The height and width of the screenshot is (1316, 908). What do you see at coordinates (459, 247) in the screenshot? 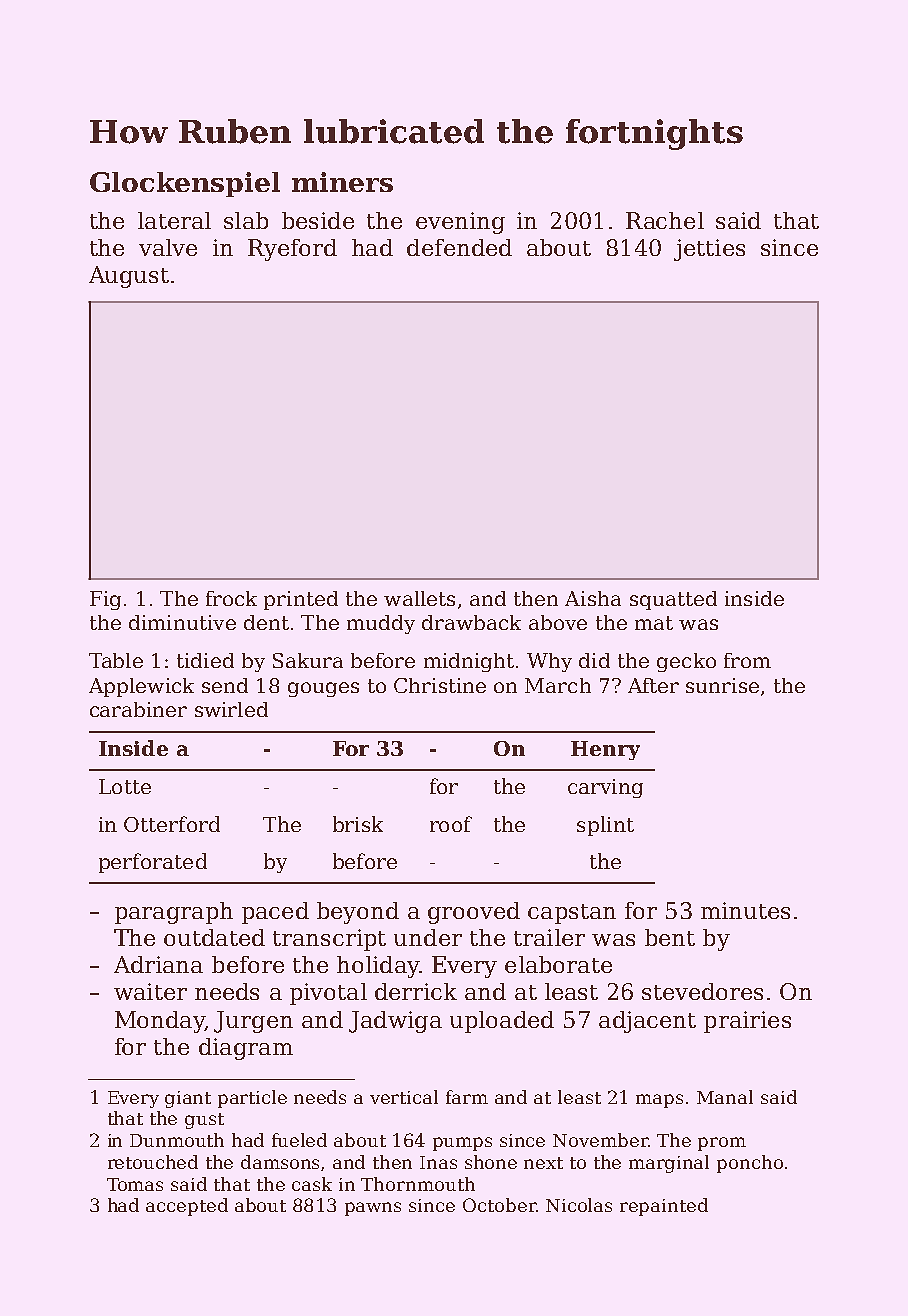
I see `defended` at bounding box center [459, 247].
